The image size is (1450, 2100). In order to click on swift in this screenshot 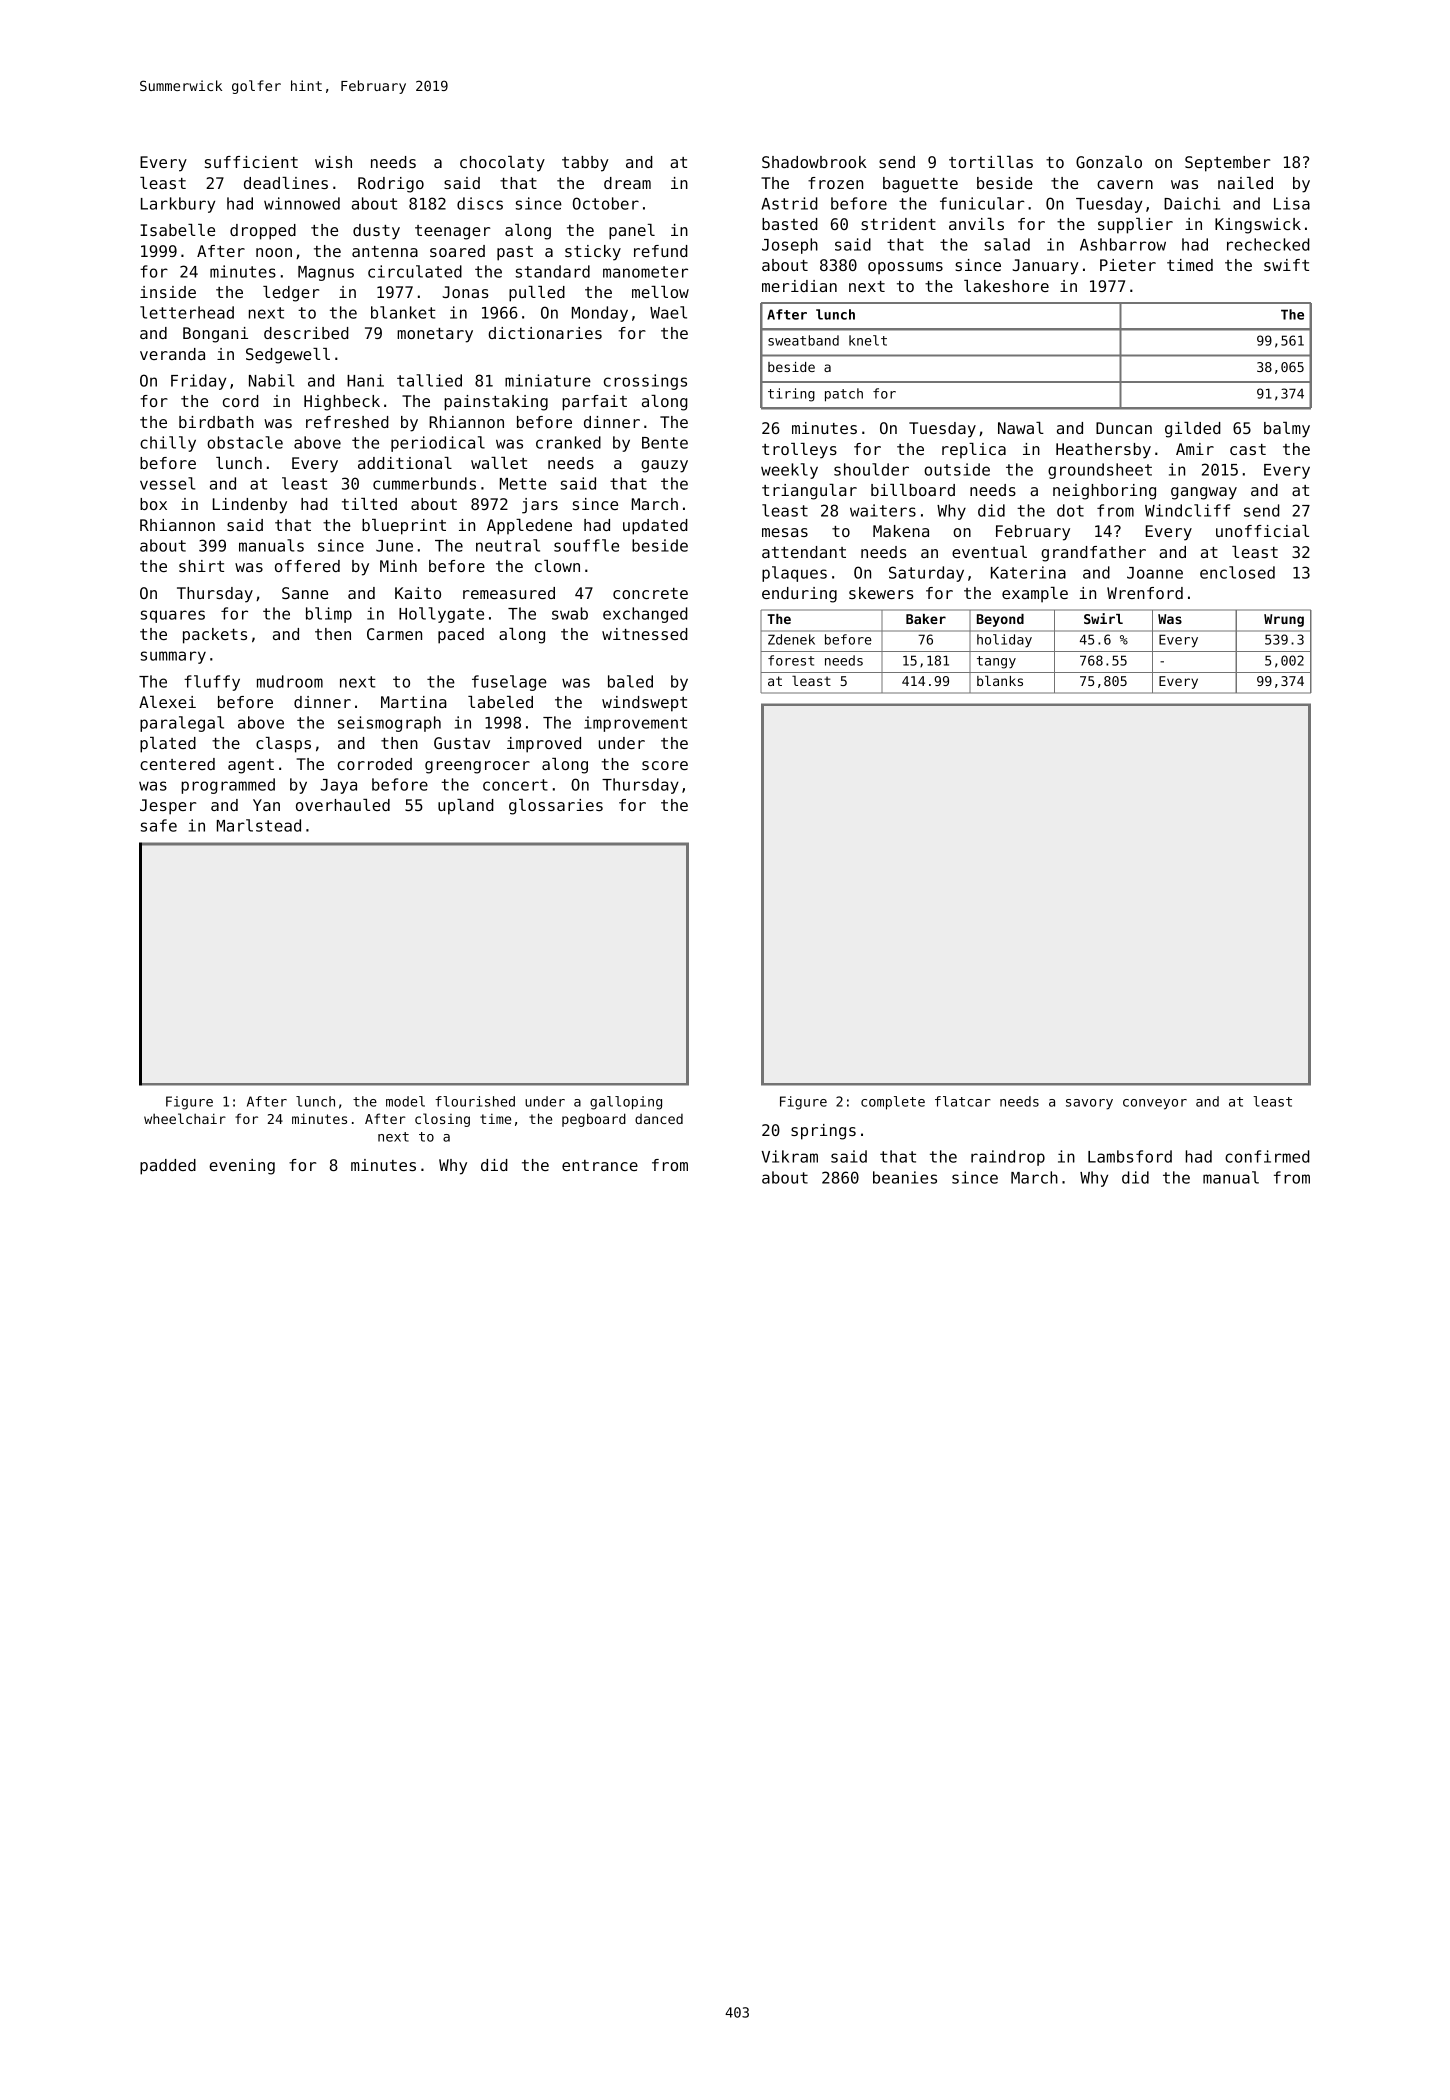, I will do `click(1286, 265)`.
